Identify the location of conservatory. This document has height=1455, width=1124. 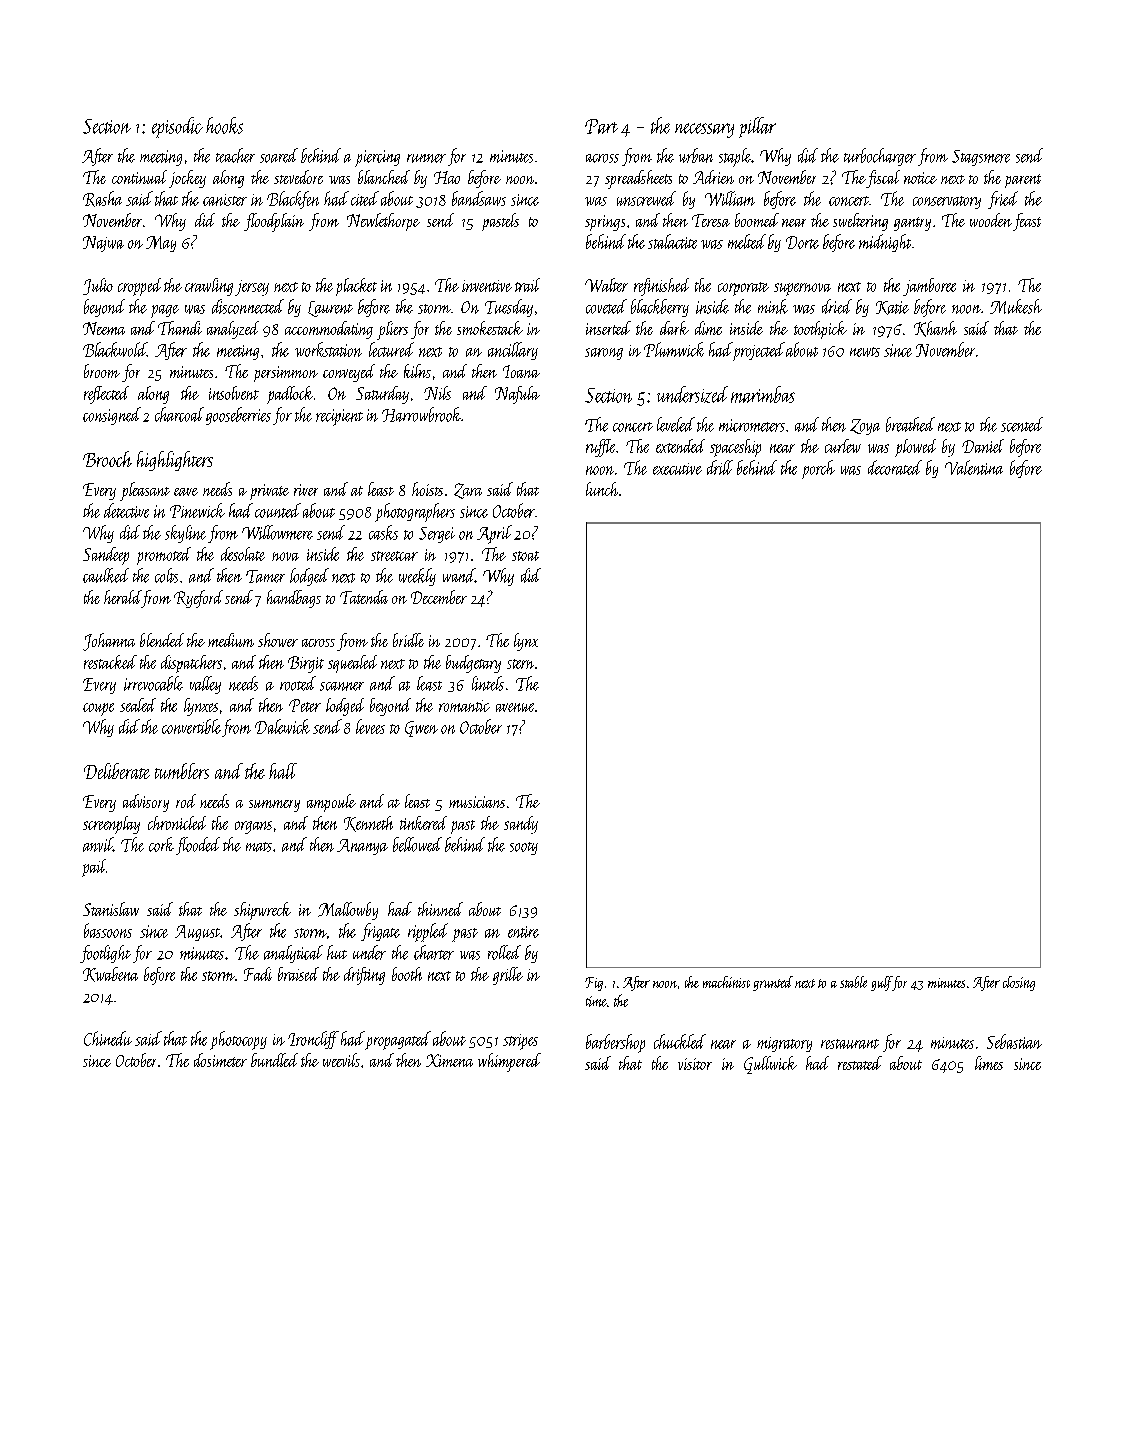
(947, 202).
